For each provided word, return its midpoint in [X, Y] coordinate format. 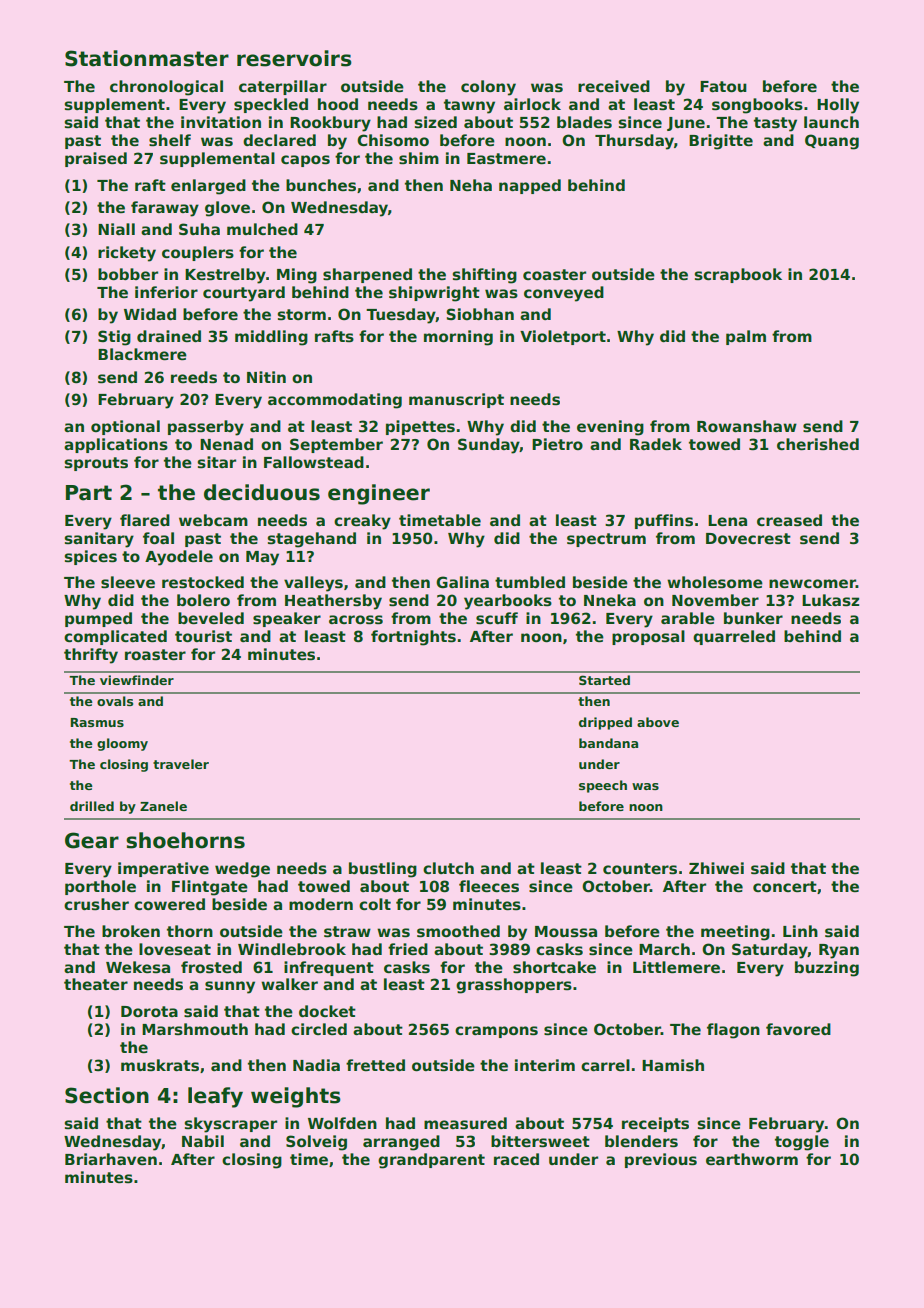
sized [435, 122]
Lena [727, 520]
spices [90, 557]
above [658, 722]
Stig [114, 338]
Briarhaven [111, 1159]
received [614, 86]
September [336, 445]
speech [603, 786]
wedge [242, 870]
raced [516, 1159]
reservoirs [294, 58]
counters [640, 869]
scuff [497, 618]
